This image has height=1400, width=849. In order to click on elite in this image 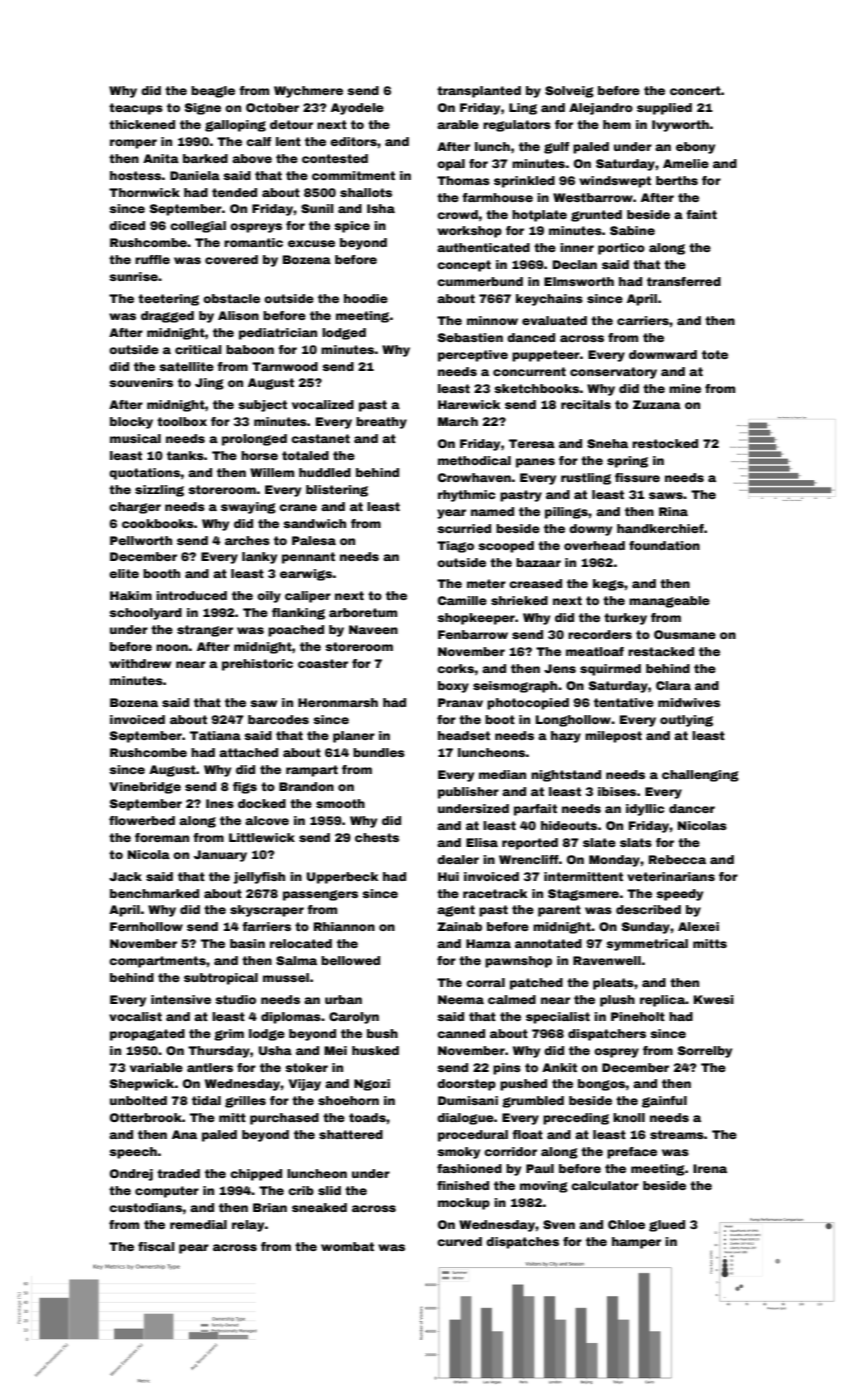, I will do `click(124, 573)`.
